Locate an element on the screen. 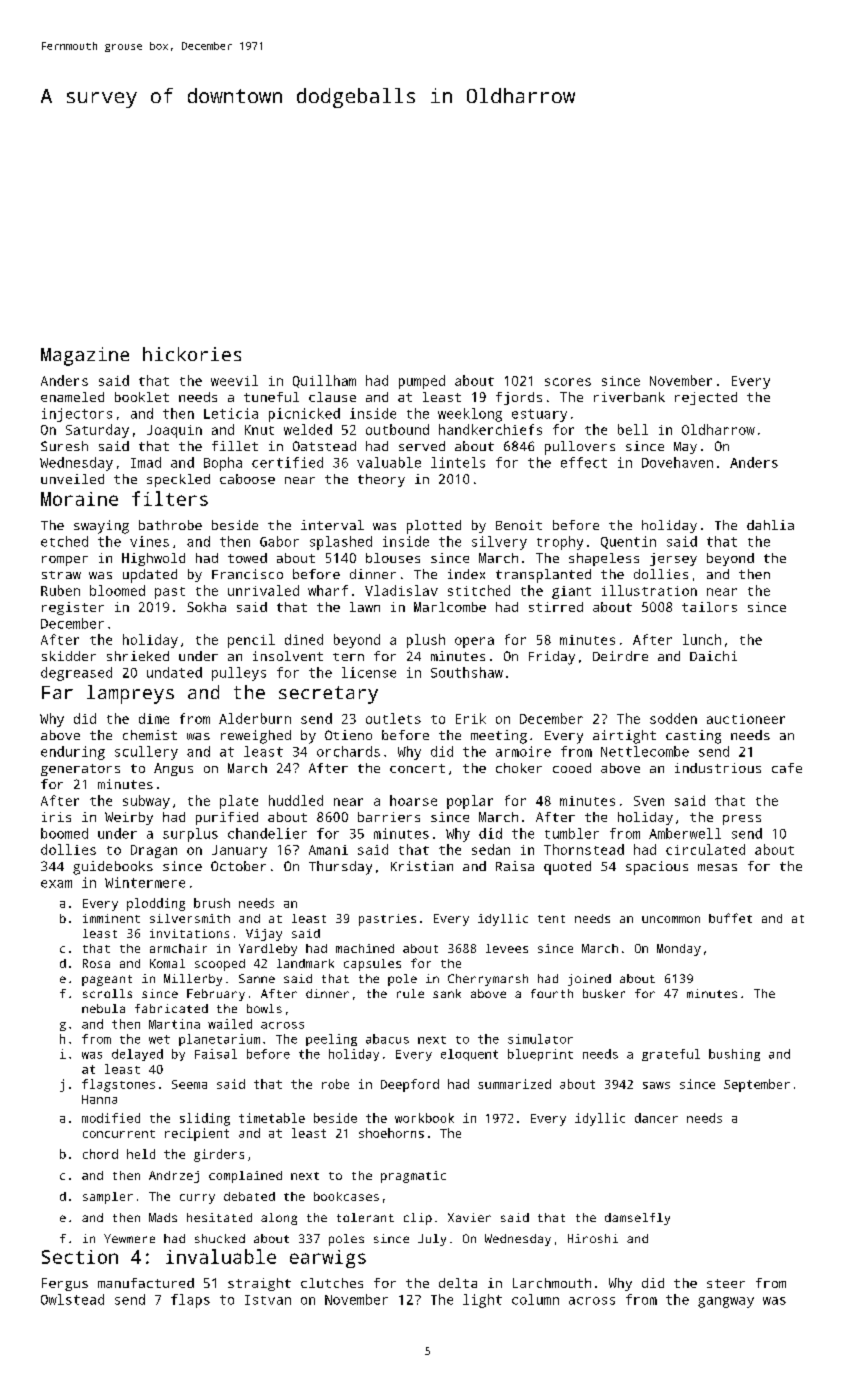 This screenshot has width=849, height=1400. fjords is located at coordinates (519, 398).
